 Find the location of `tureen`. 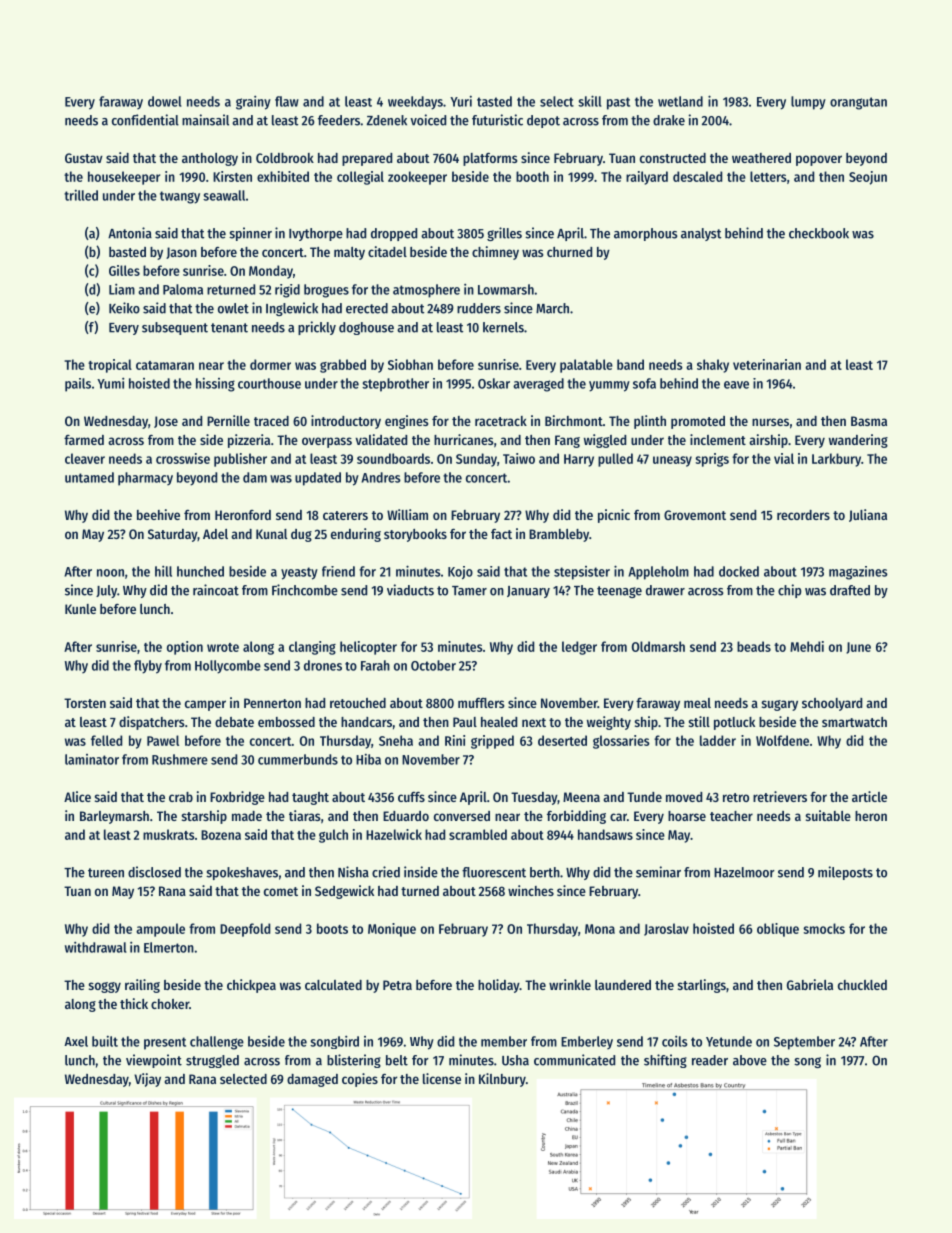

tureen is located at coordinates (106, 873).
